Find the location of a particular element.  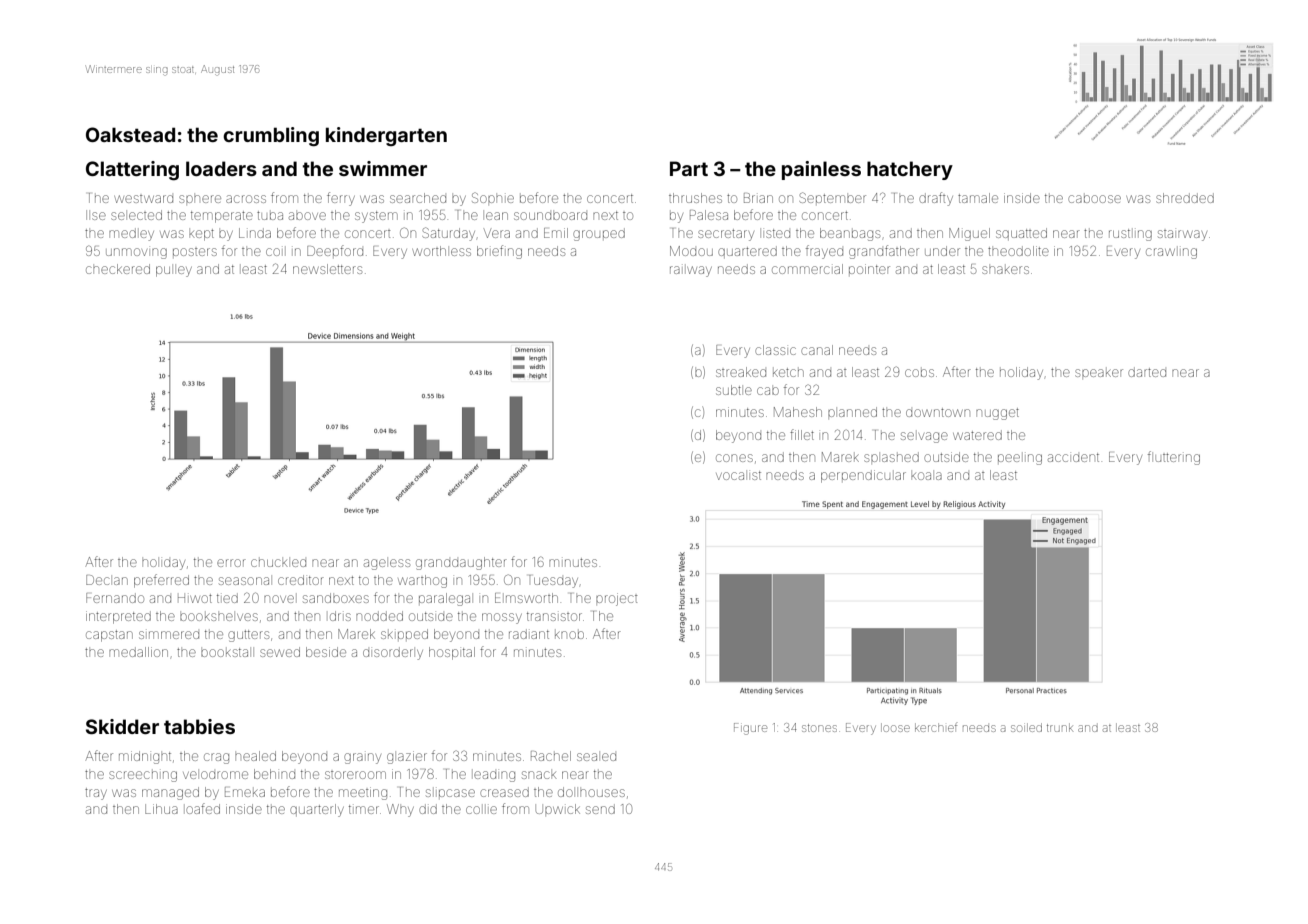

newsletters is located at coordinates (327, 269).
